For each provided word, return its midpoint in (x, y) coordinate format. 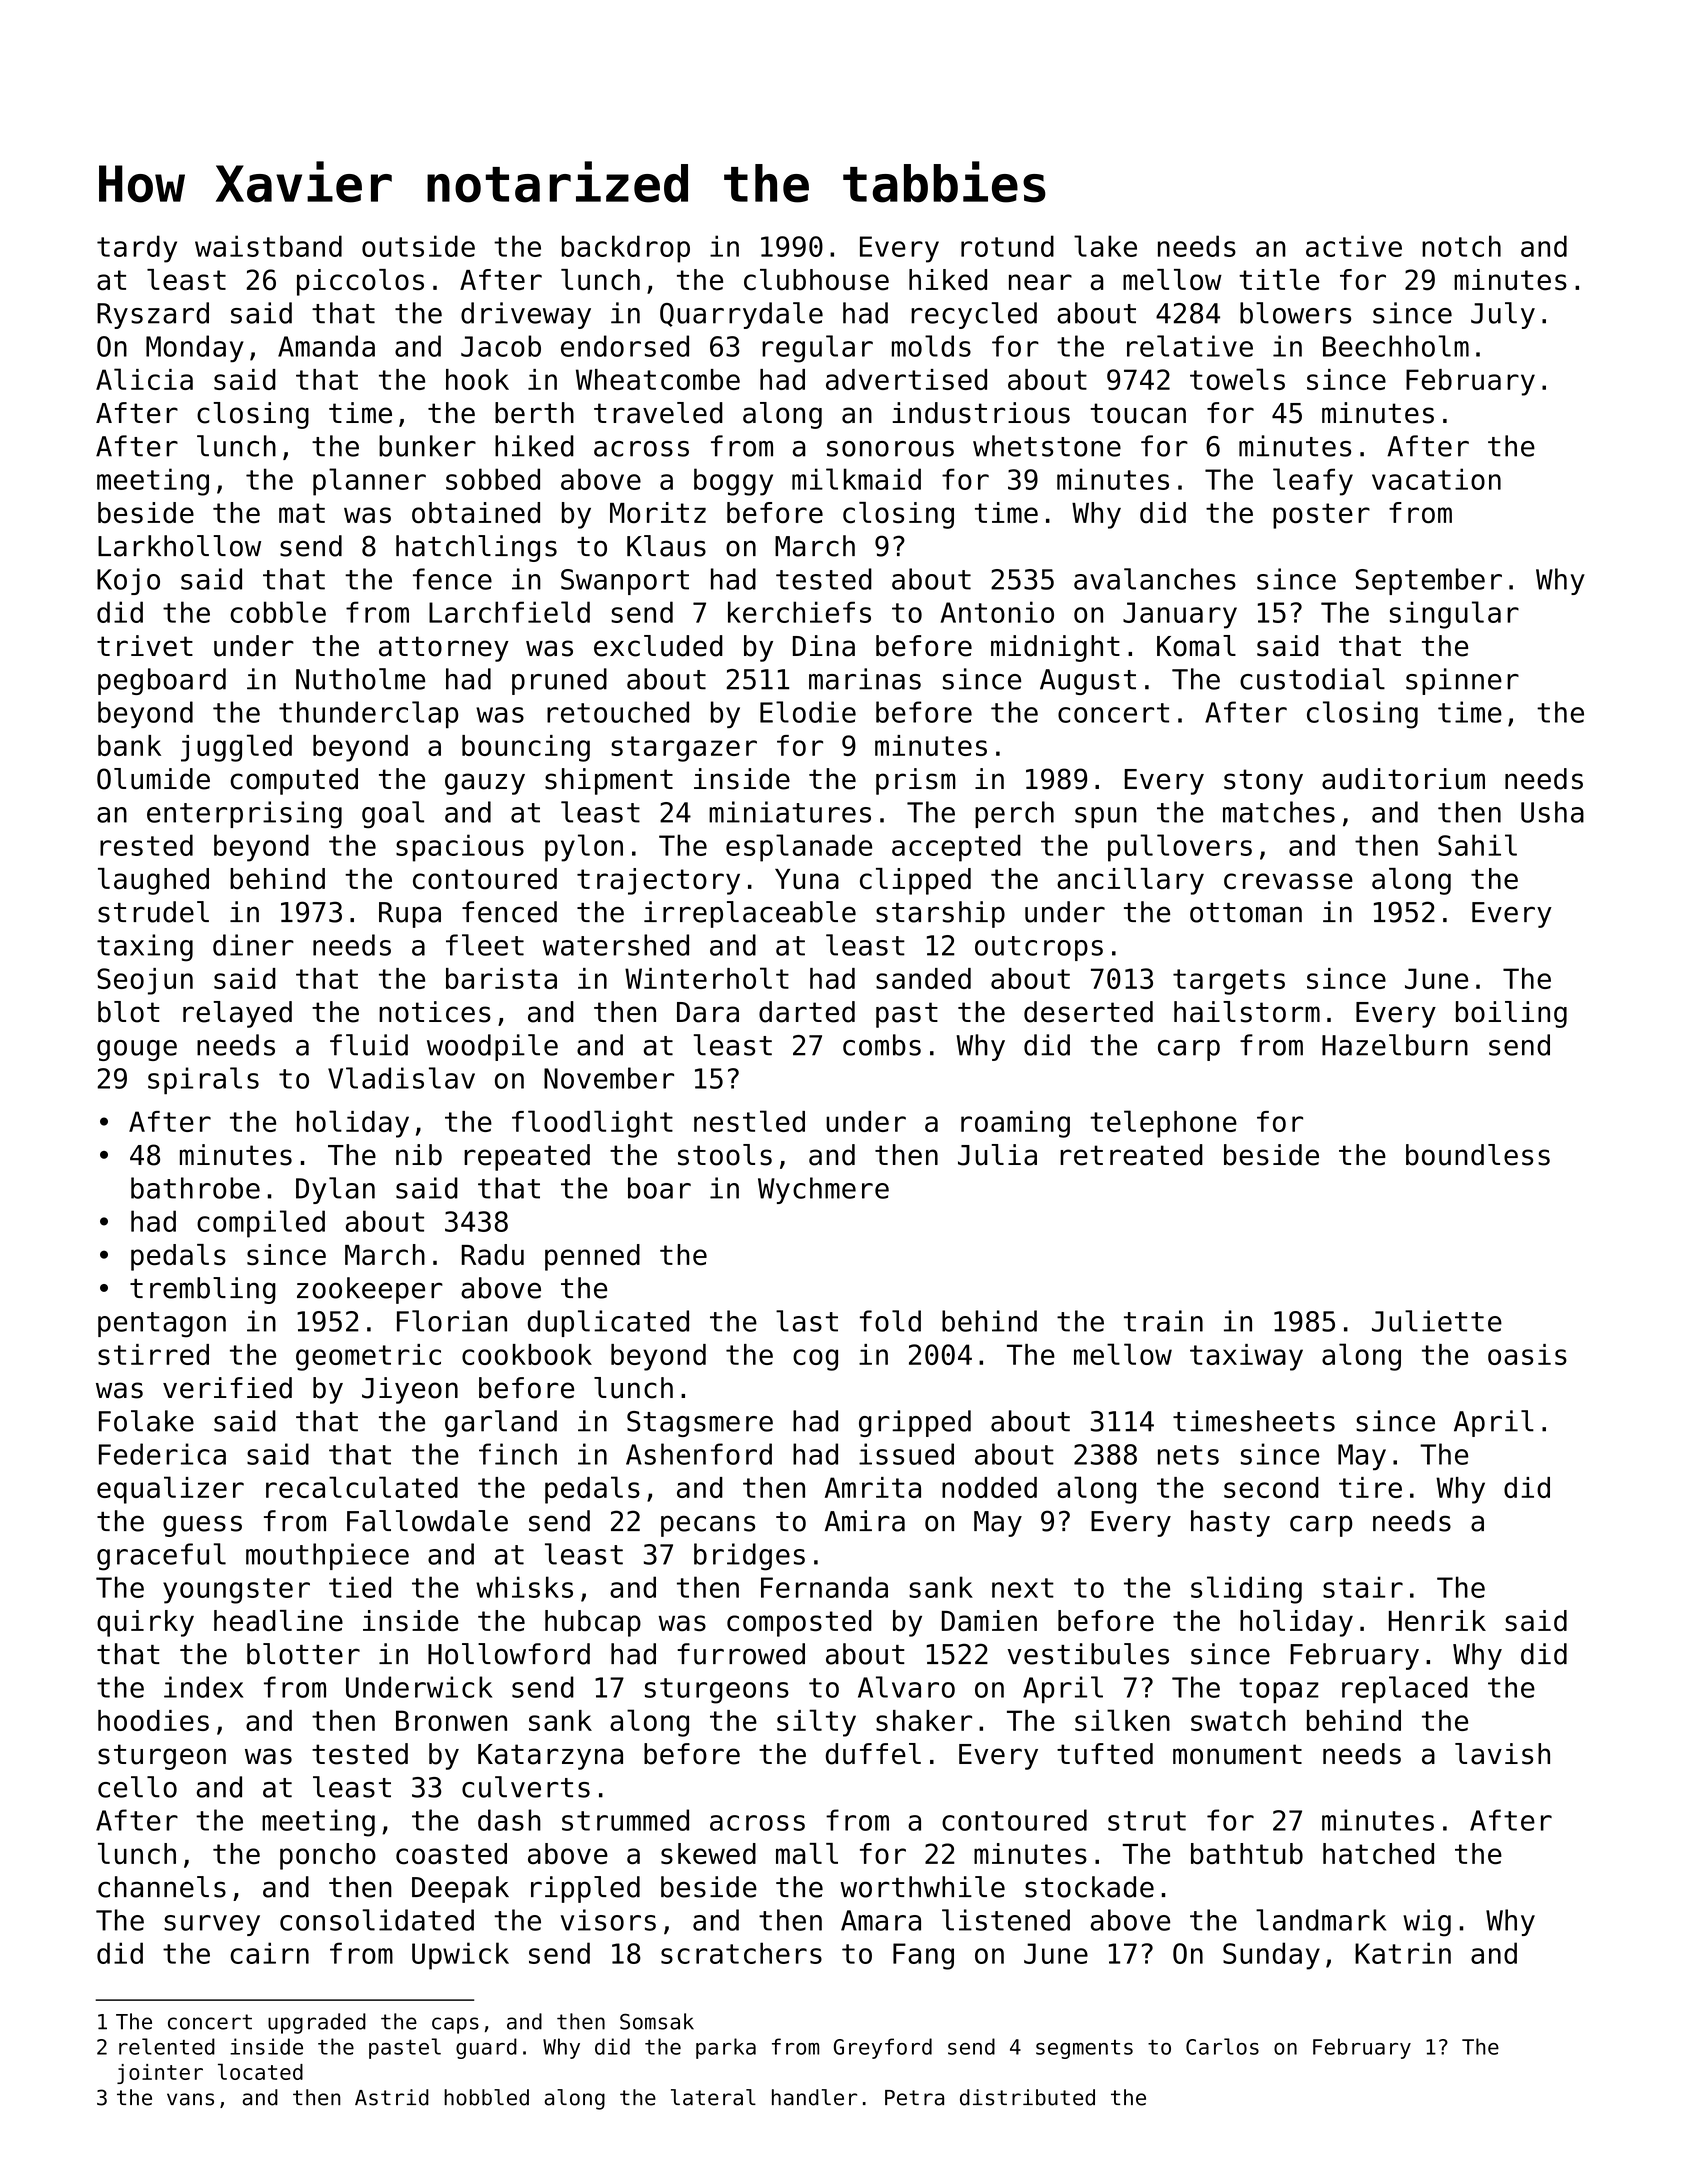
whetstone (1047, 446)
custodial (1312, 679)
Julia (997, 1155)
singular (1454, 615)
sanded (923, 978)
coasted (451, 1854)
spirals (203, 1081)
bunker (427, 446)
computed (294, 781)
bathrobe (195, 1188)
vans (190, 2099)
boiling (1511, 1014)
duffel (873, 1754)
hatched (1378, 1854)
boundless (1478, 1155)
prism (916, 781)
